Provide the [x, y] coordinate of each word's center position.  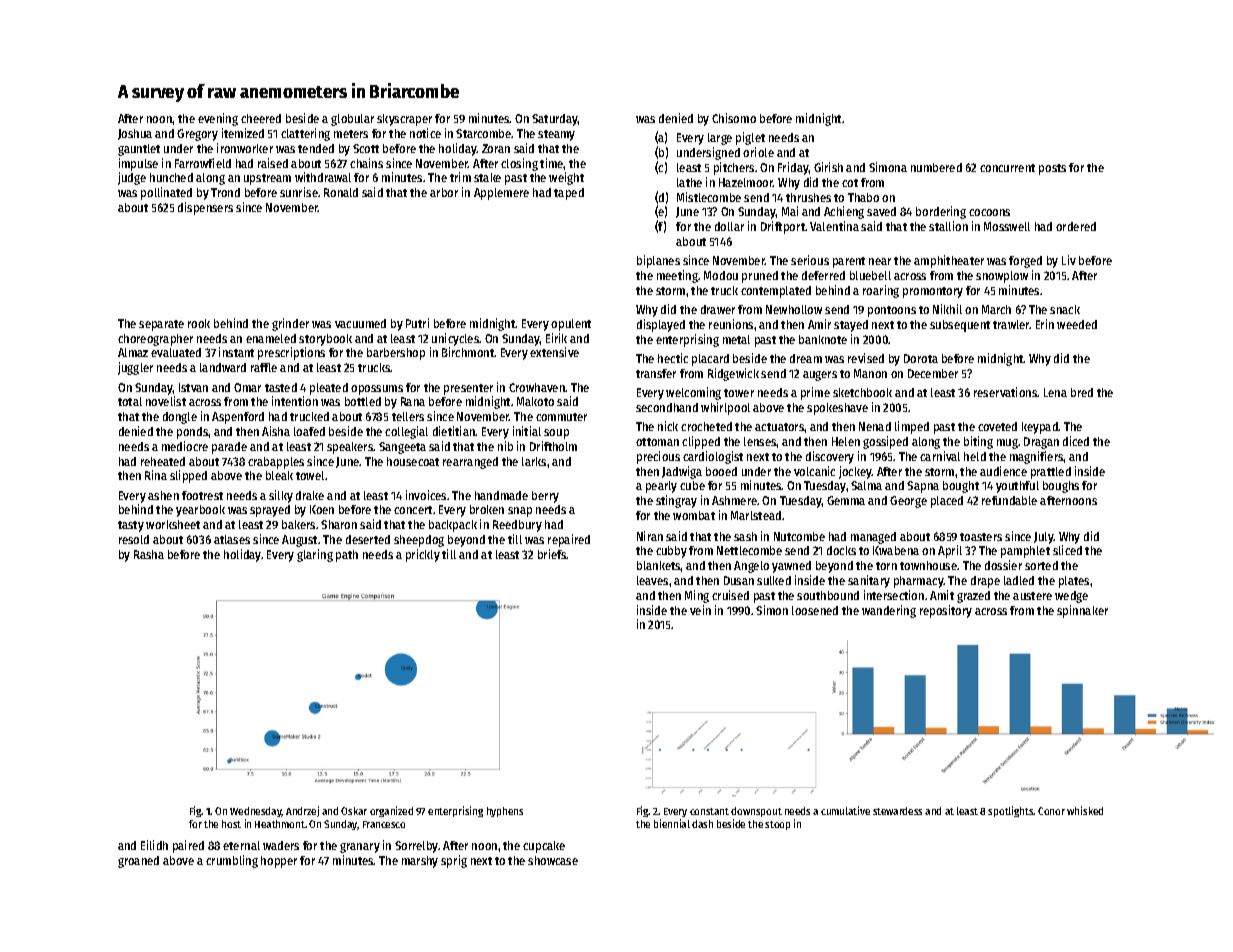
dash [702, 824]
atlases [232, 539]
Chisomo [734, 118]
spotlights [1011, 811]
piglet [750, 138]
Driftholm [553, 446]
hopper [279, 862]
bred [1082, 392]
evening [218, 119]
